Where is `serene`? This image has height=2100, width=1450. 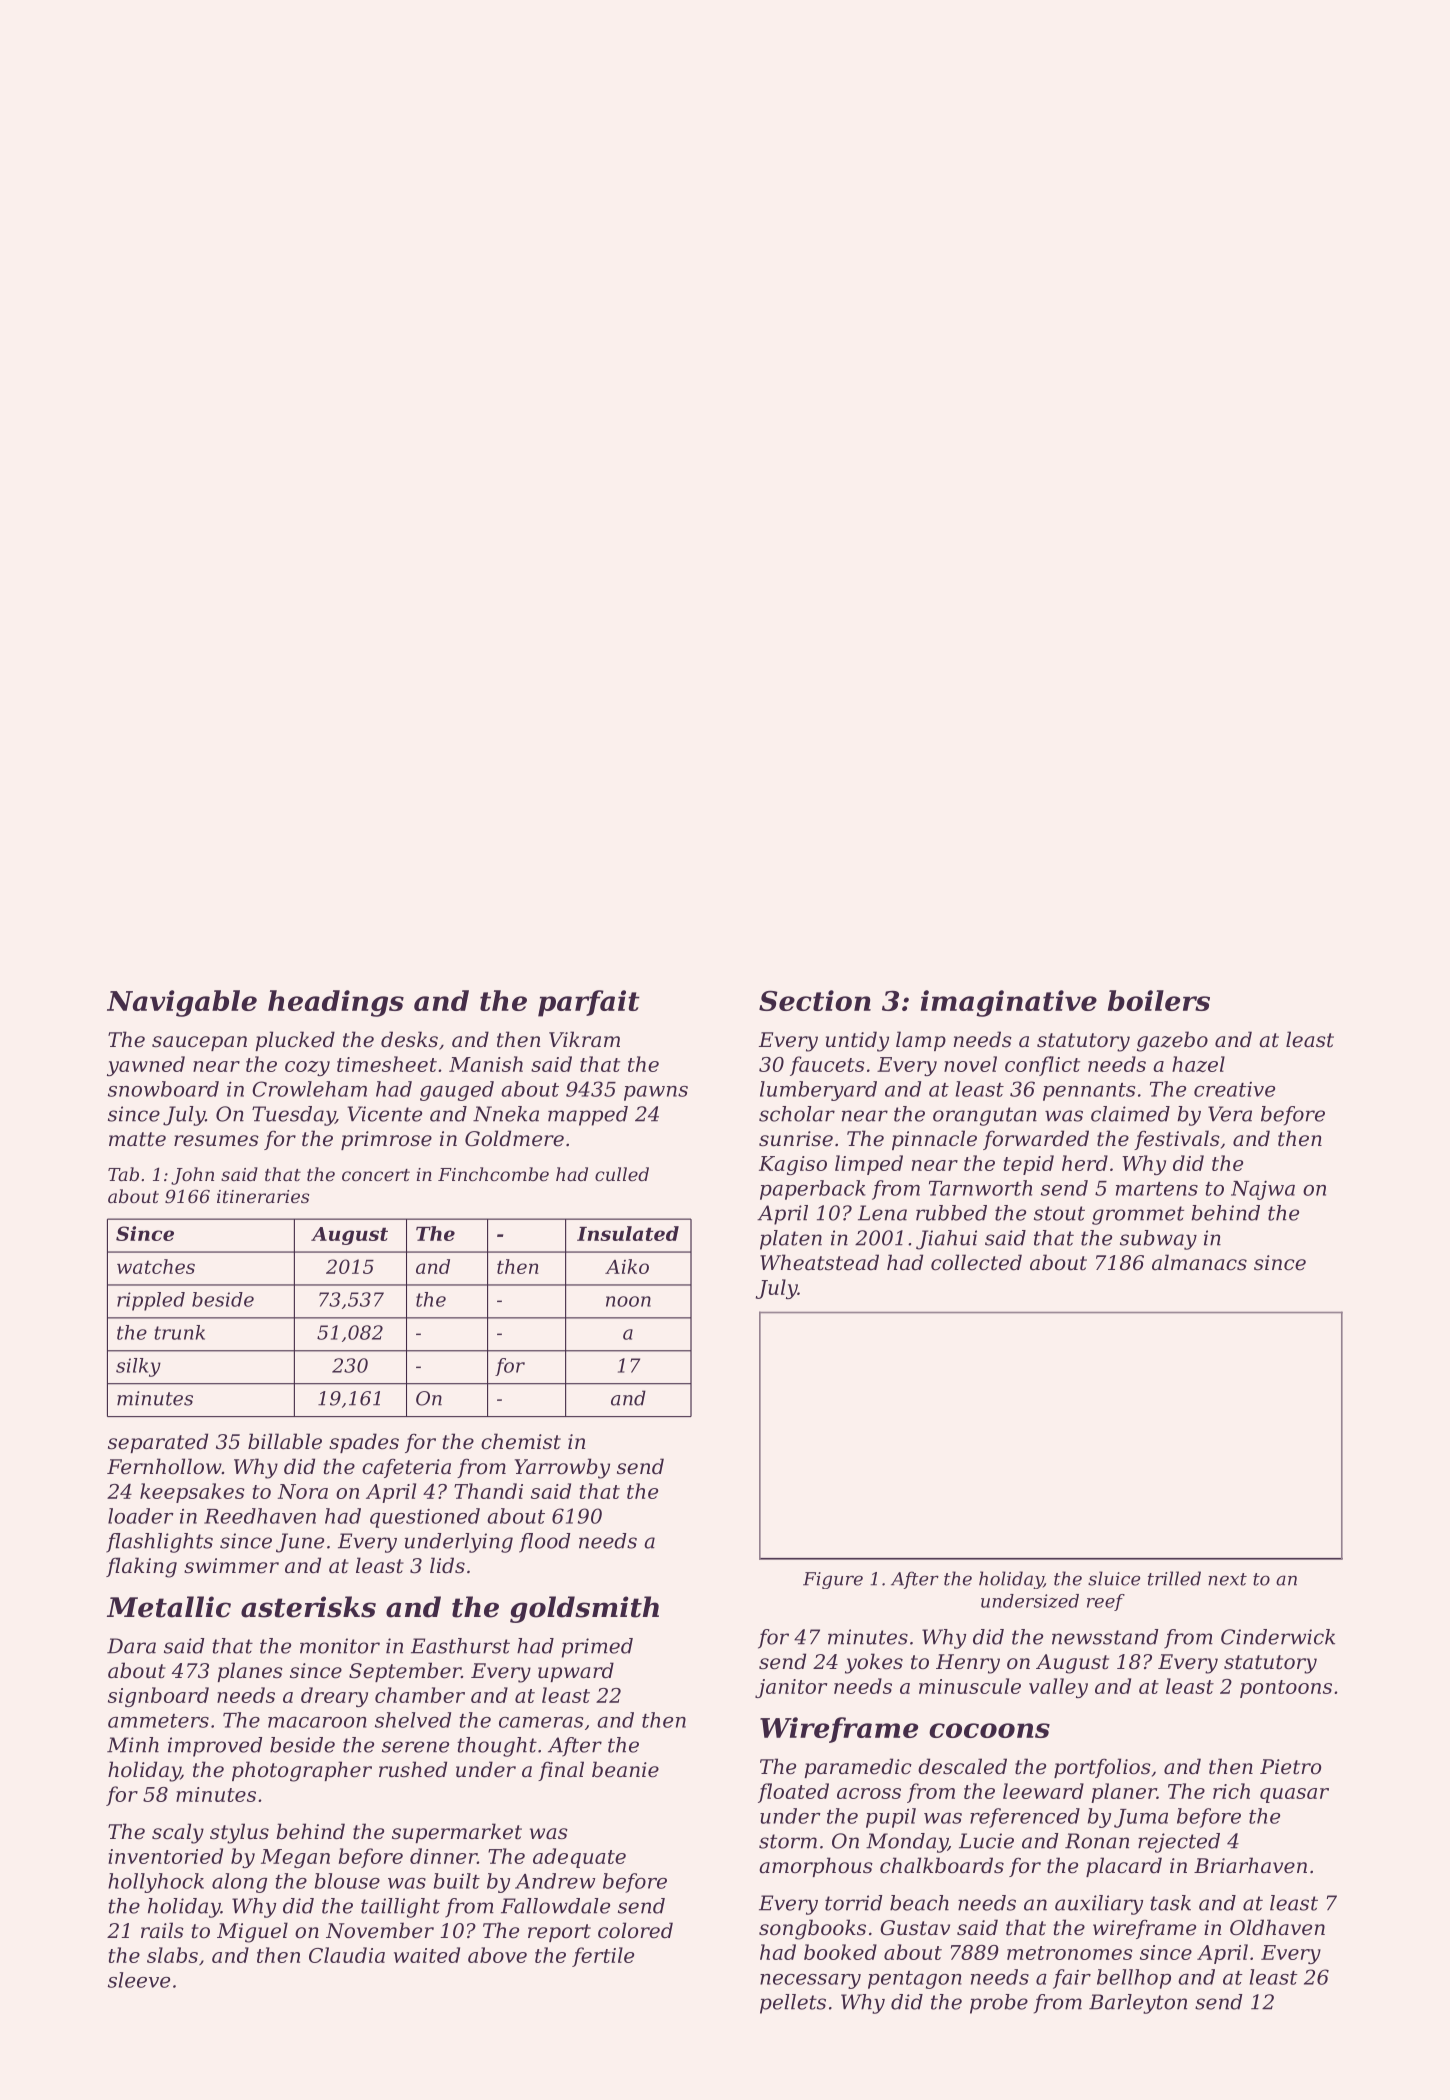
serene is located at coordinates (415, 1747).
